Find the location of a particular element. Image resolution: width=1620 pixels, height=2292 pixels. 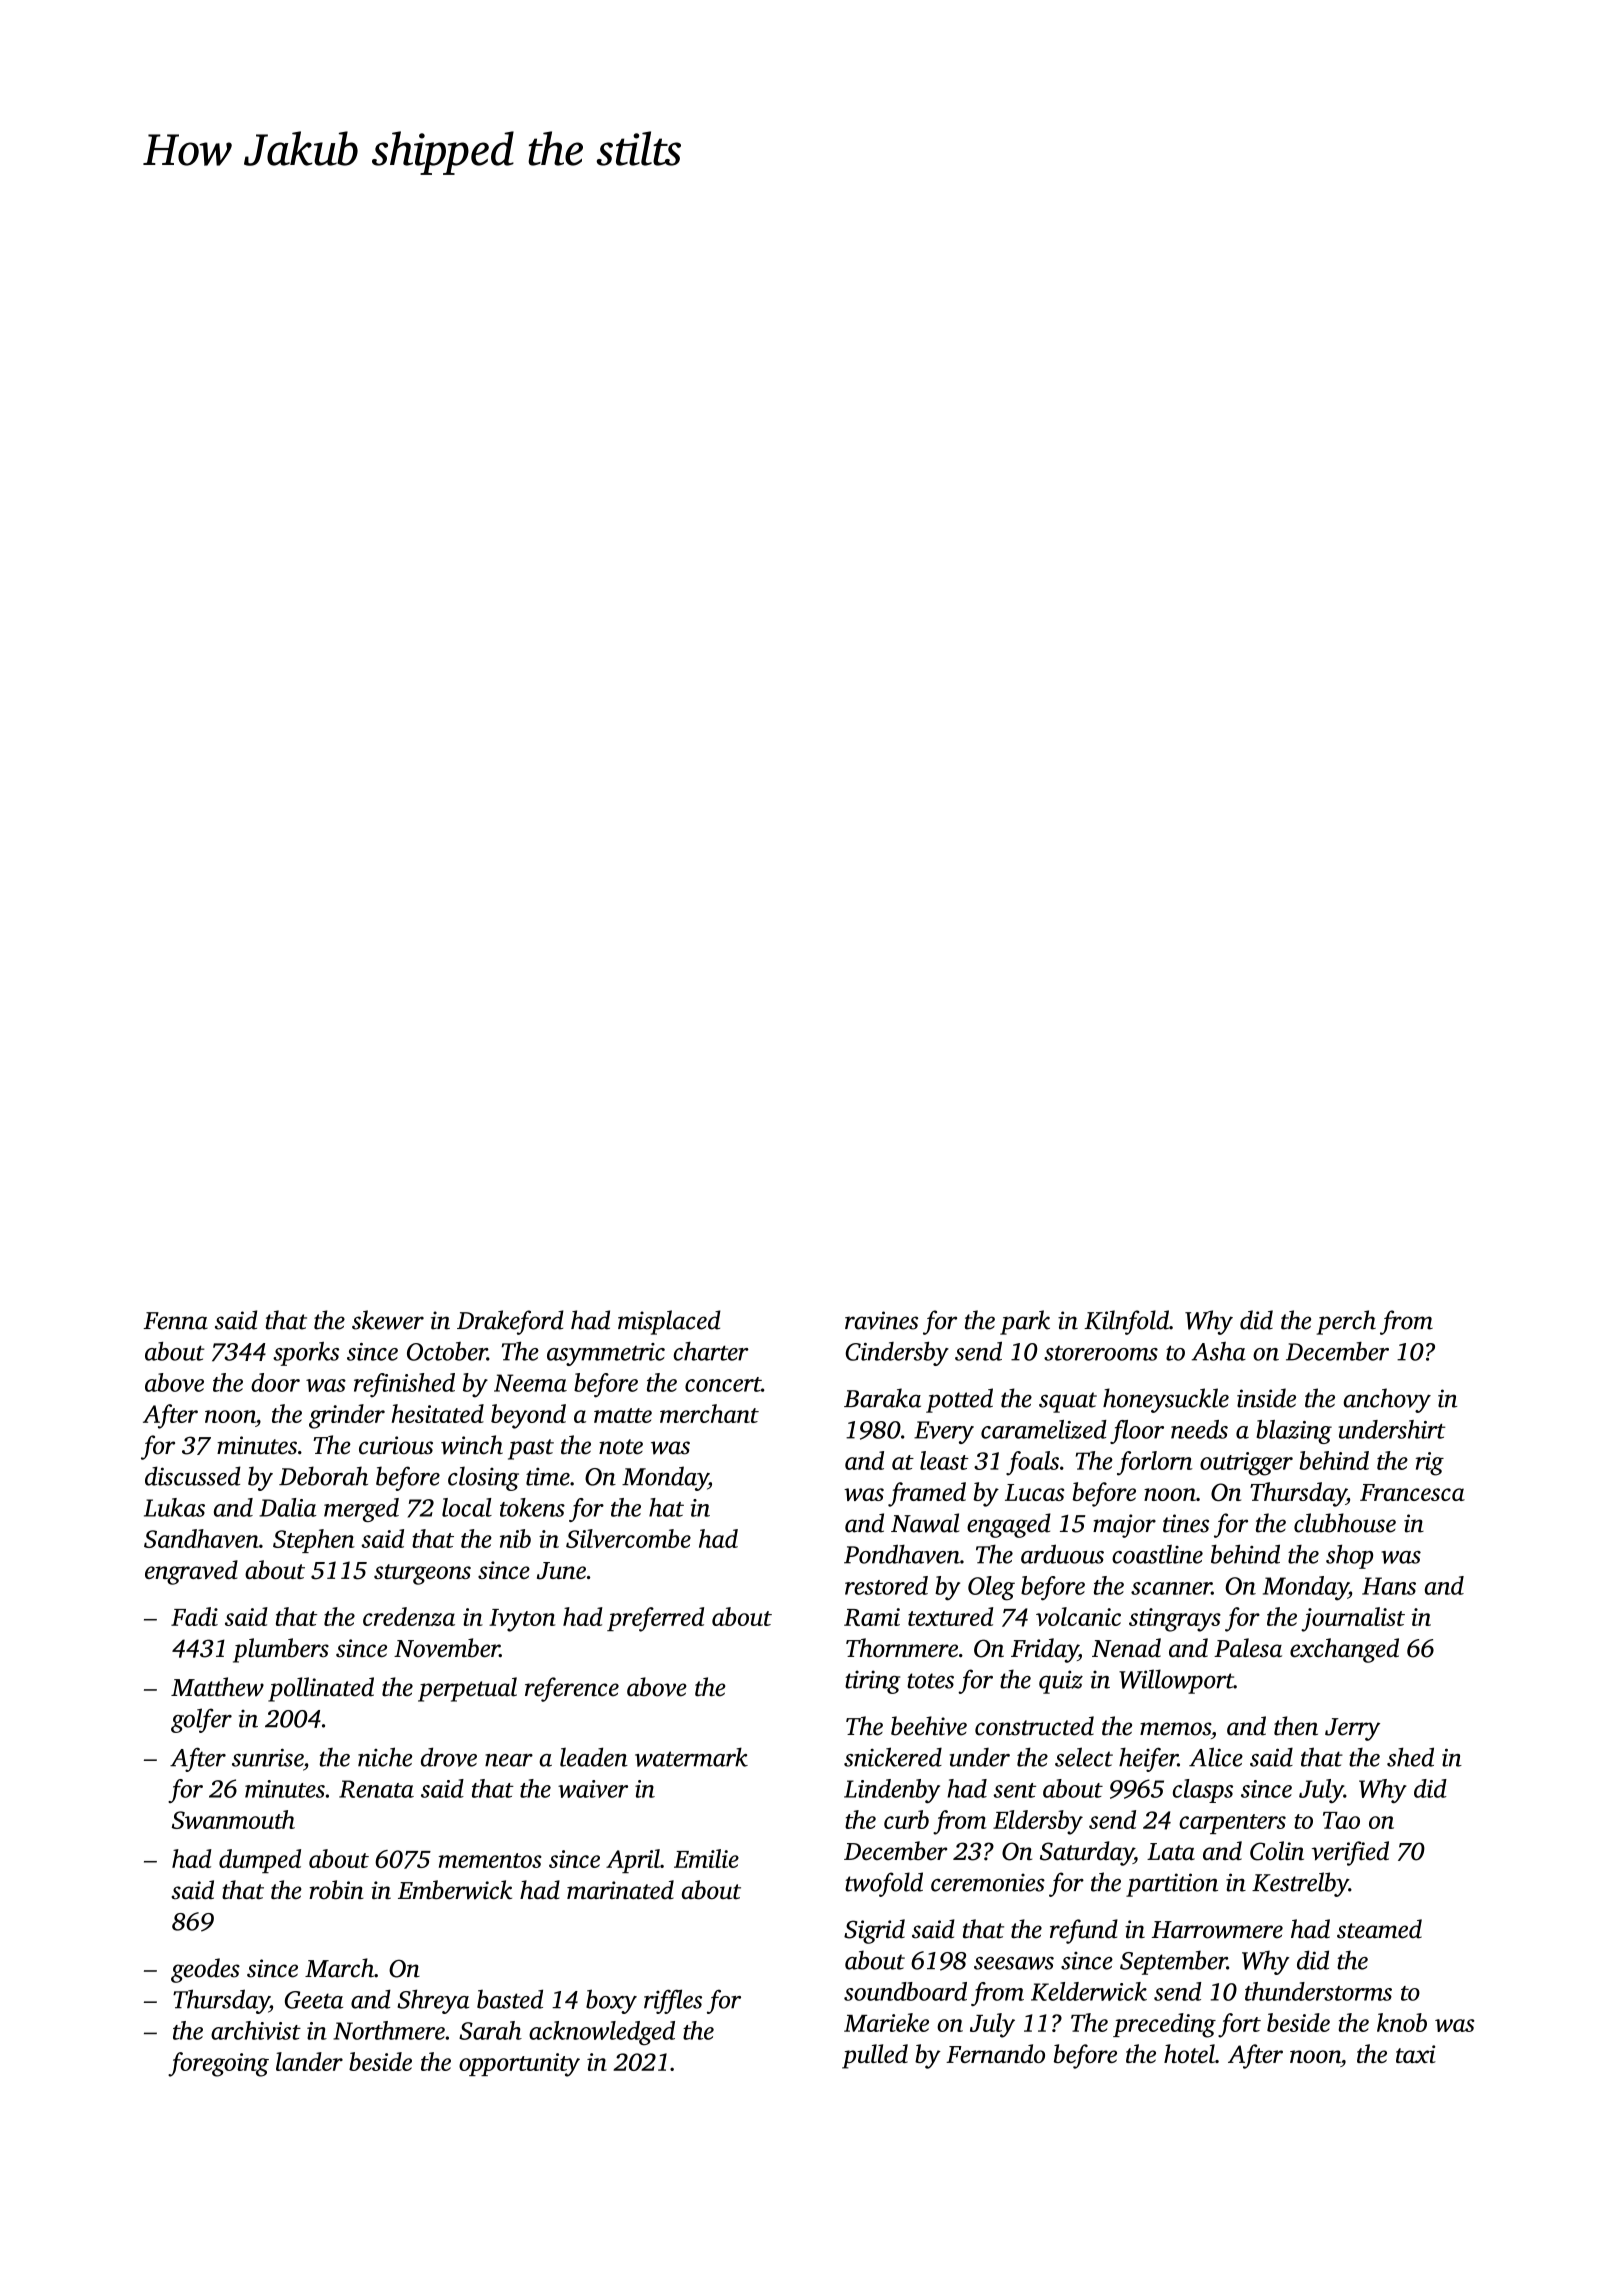

pulled is located at coordinates (875, 2056).
